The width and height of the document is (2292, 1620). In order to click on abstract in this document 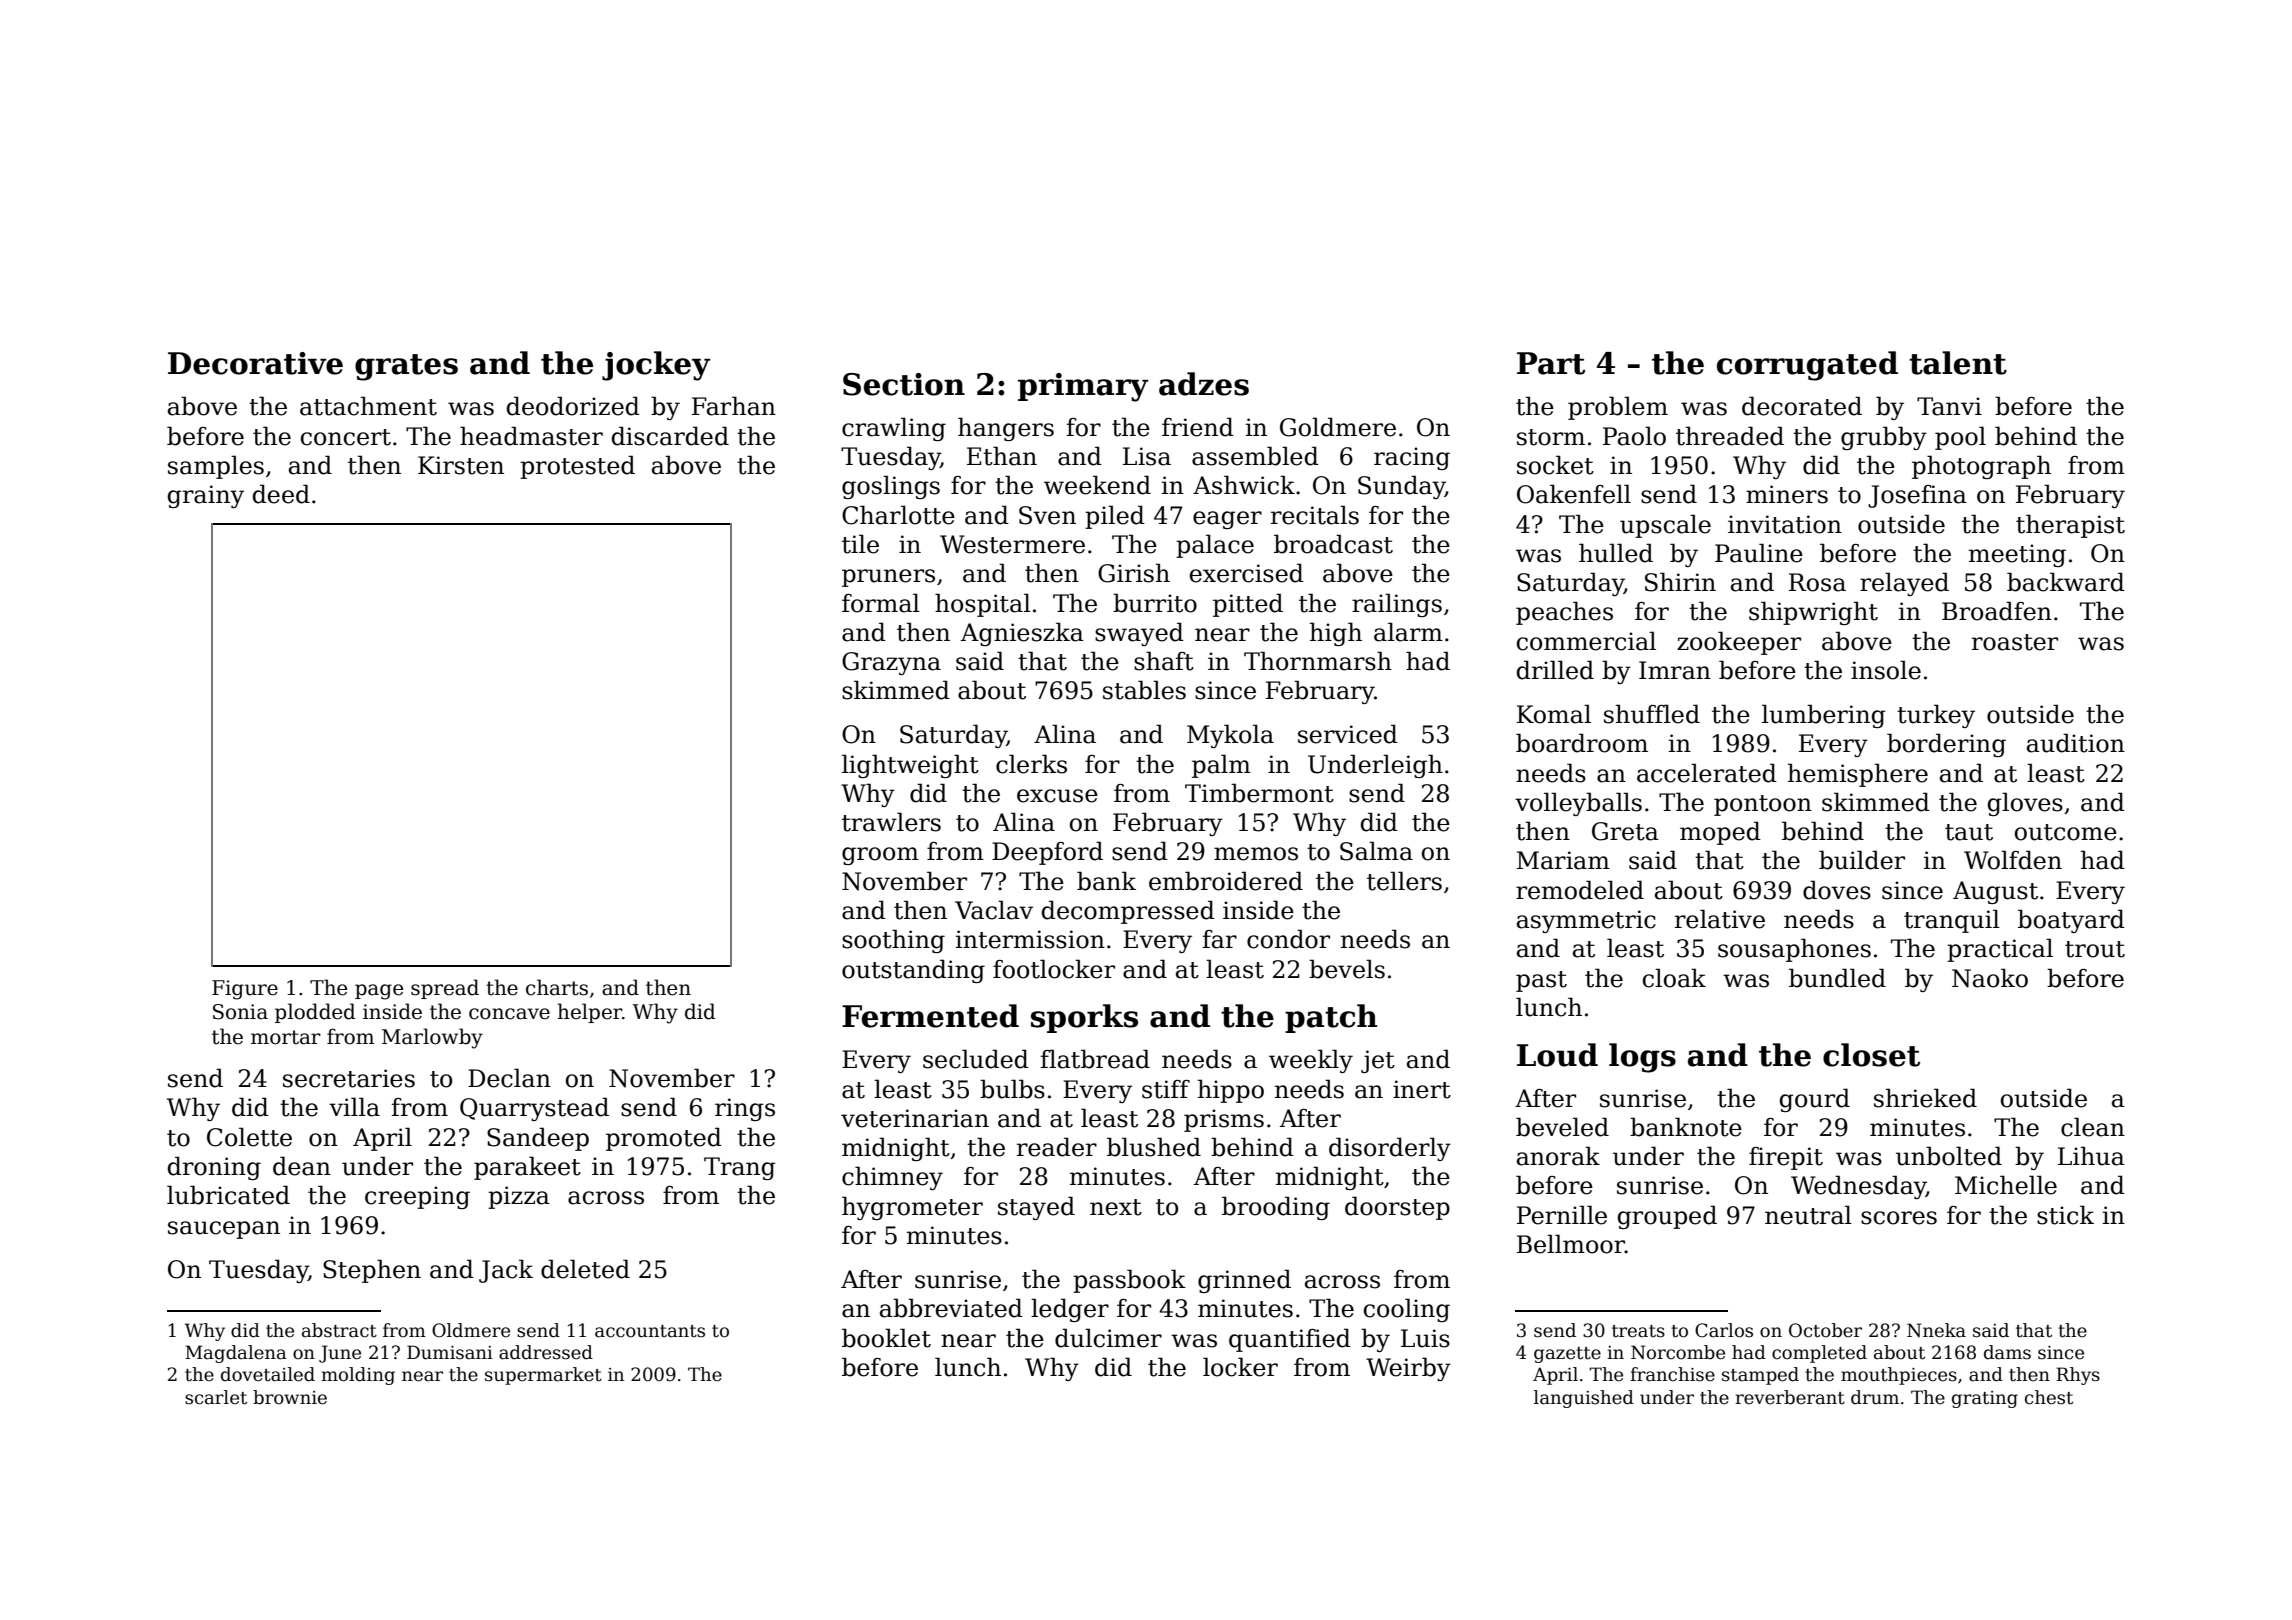, I will do `click(339, 1330)`.
